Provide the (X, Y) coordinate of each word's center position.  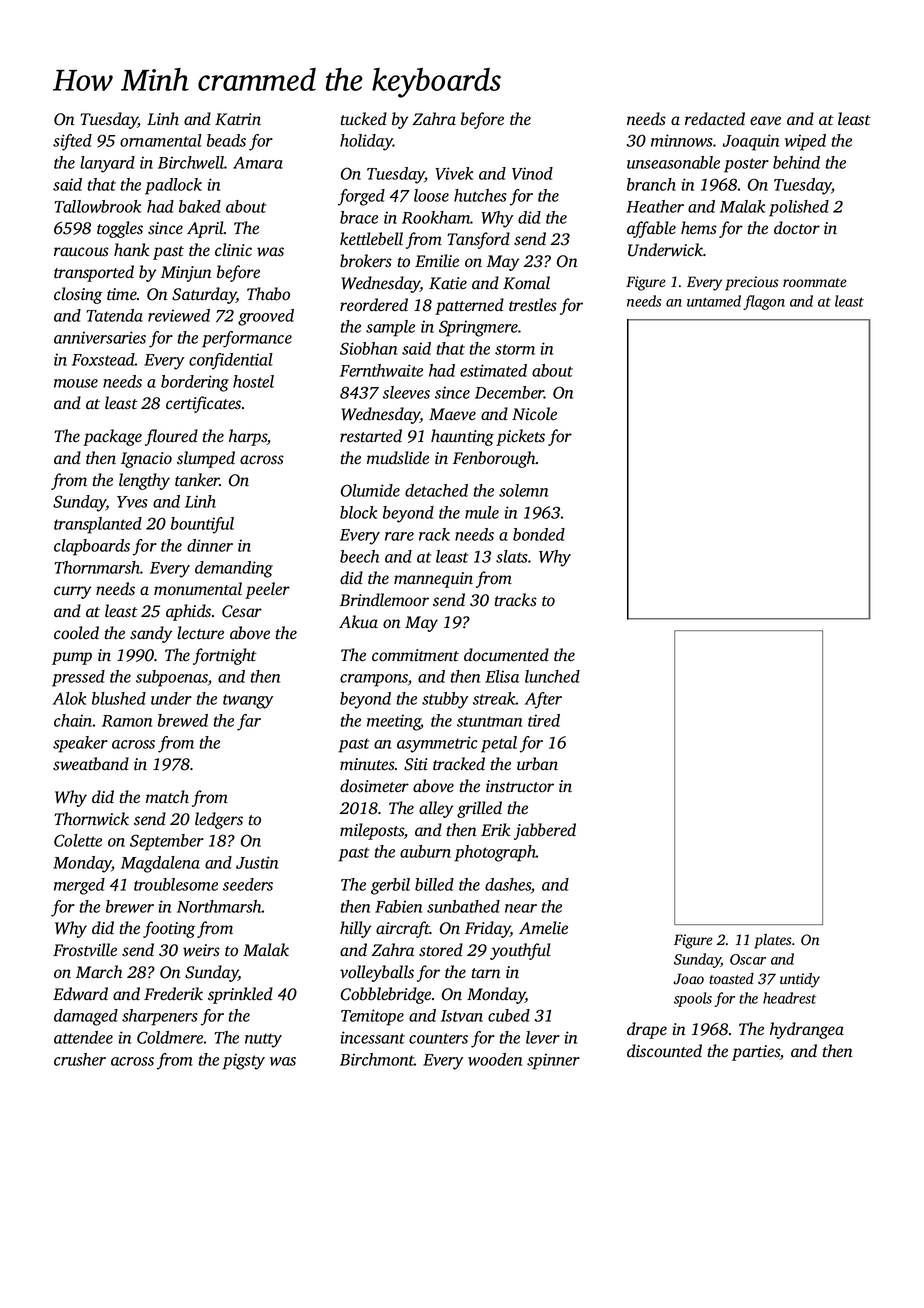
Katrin (238, 119)
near (521, 908)
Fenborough (494, 459)
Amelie (543, 928)
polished (799, 208)
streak (494, 698)
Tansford (478, 240)
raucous (81, 252)
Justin (257, 862)
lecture (200, 633)
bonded (539, 534)
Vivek (454, 173)
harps (248, 437)
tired (544, 720)
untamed (714, 301)
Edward (80, 993)
